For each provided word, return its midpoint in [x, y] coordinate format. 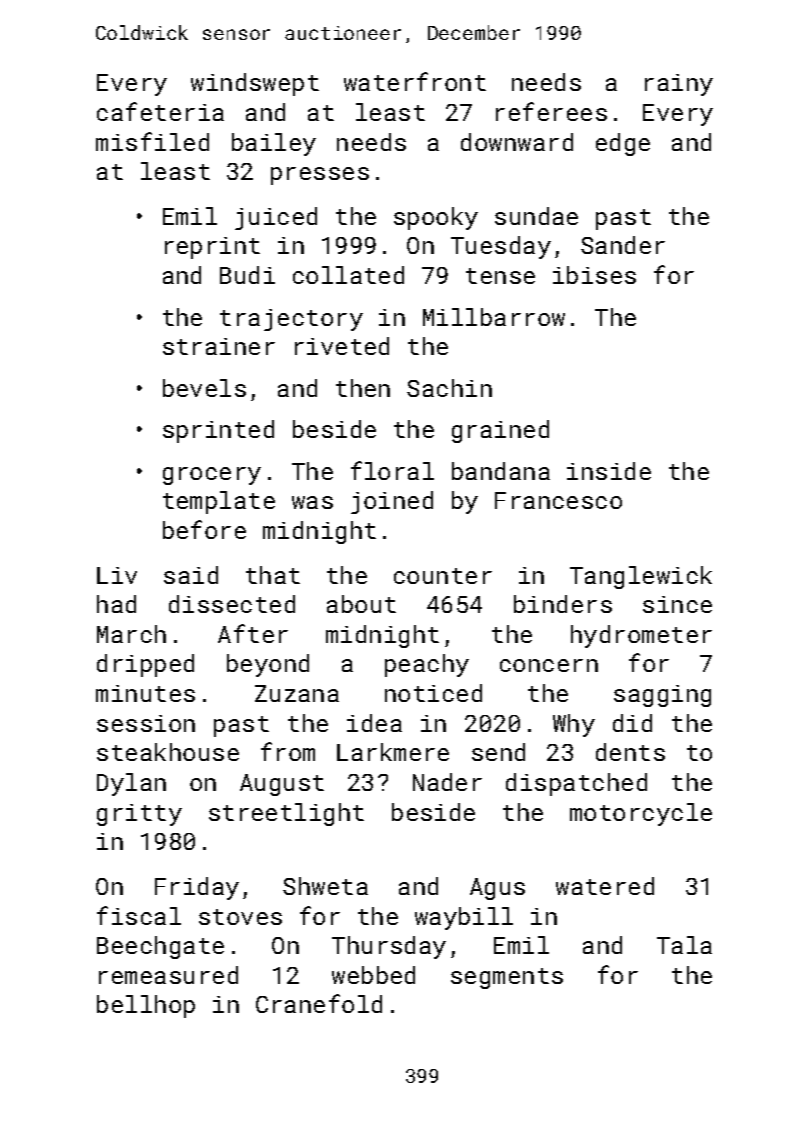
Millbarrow [494, 317]
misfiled [152, 141]
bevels [204, 388]
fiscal [139, 915]
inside [609, 471]
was [312, 502]
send [498, 752]
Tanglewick [641, 577]
